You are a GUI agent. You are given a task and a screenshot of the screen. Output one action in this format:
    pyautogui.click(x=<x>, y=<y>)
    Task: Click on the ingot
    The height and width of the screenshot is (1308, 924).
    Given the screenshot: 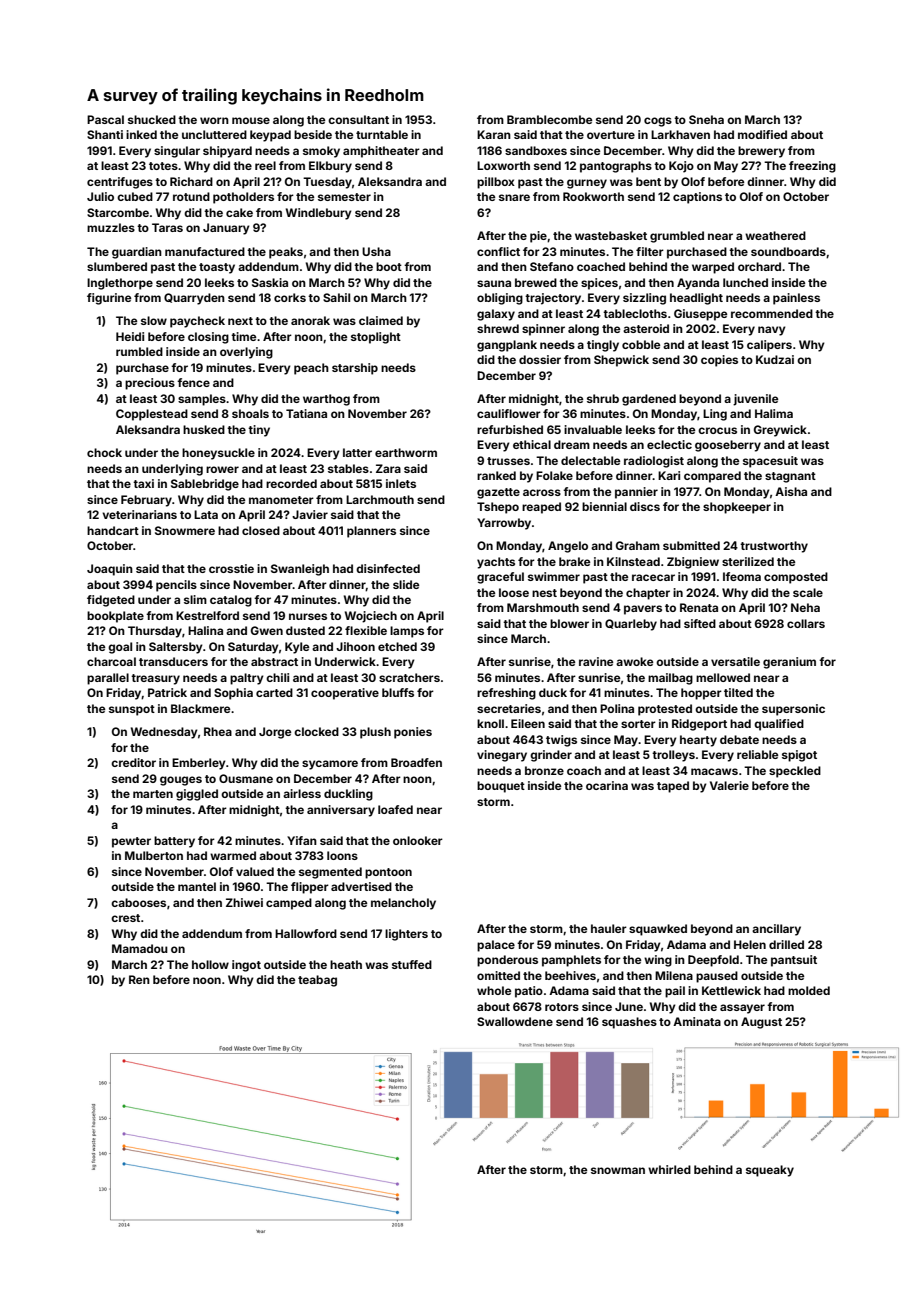 What is the action you would take?
    pyautogui.click(x=246, y=966)
